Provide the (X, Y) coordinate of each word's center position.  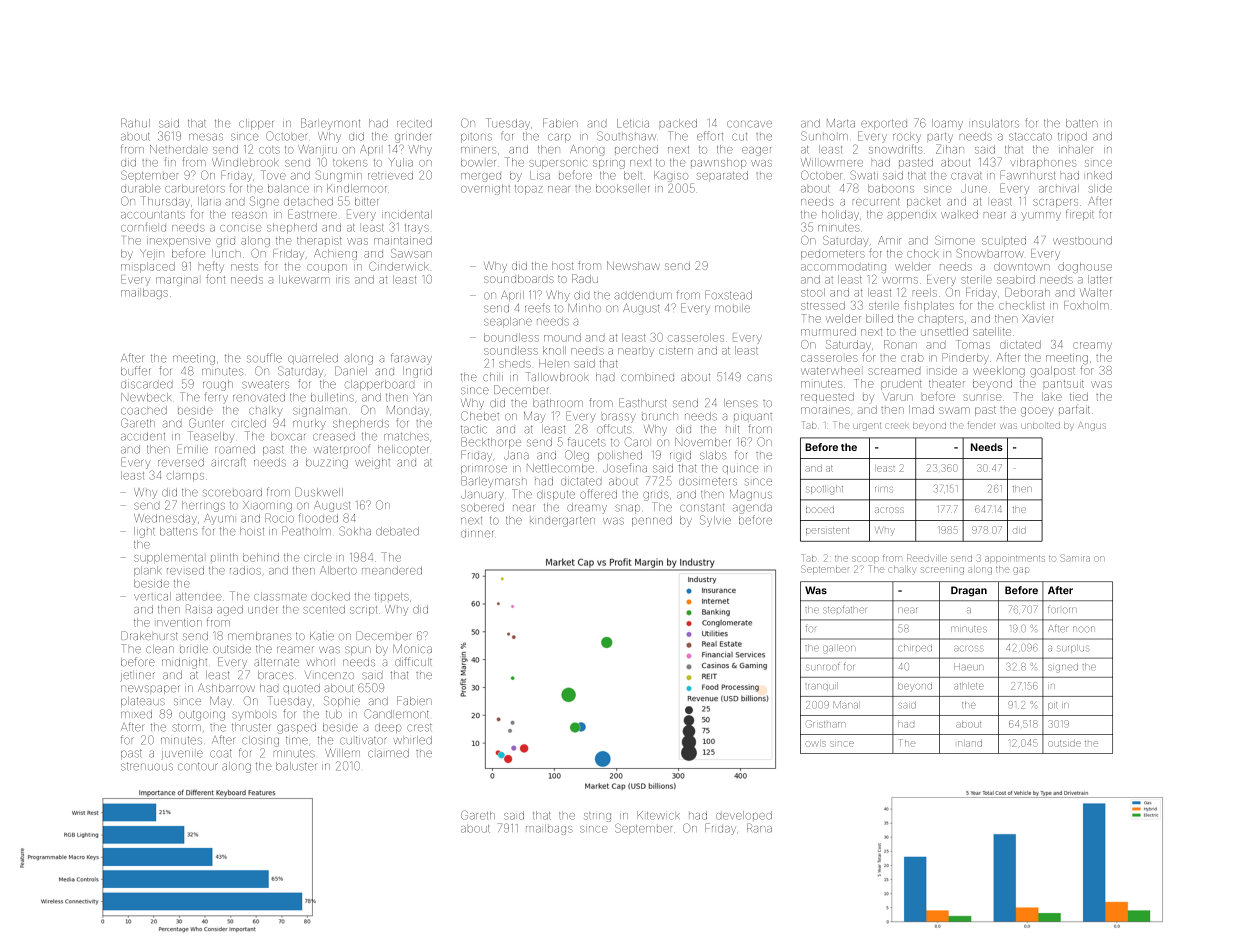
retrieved (390, 175)
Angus (1092, 426)
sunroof (822, 667)
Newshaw (633, 265)
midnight (184, 663)
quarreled (313, 359)
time (297, 741)
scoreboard (232, 492)
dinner (477, 534)
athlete (968, 686)
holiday (840, 215)
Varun (898, 397)
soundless (511, 350)
